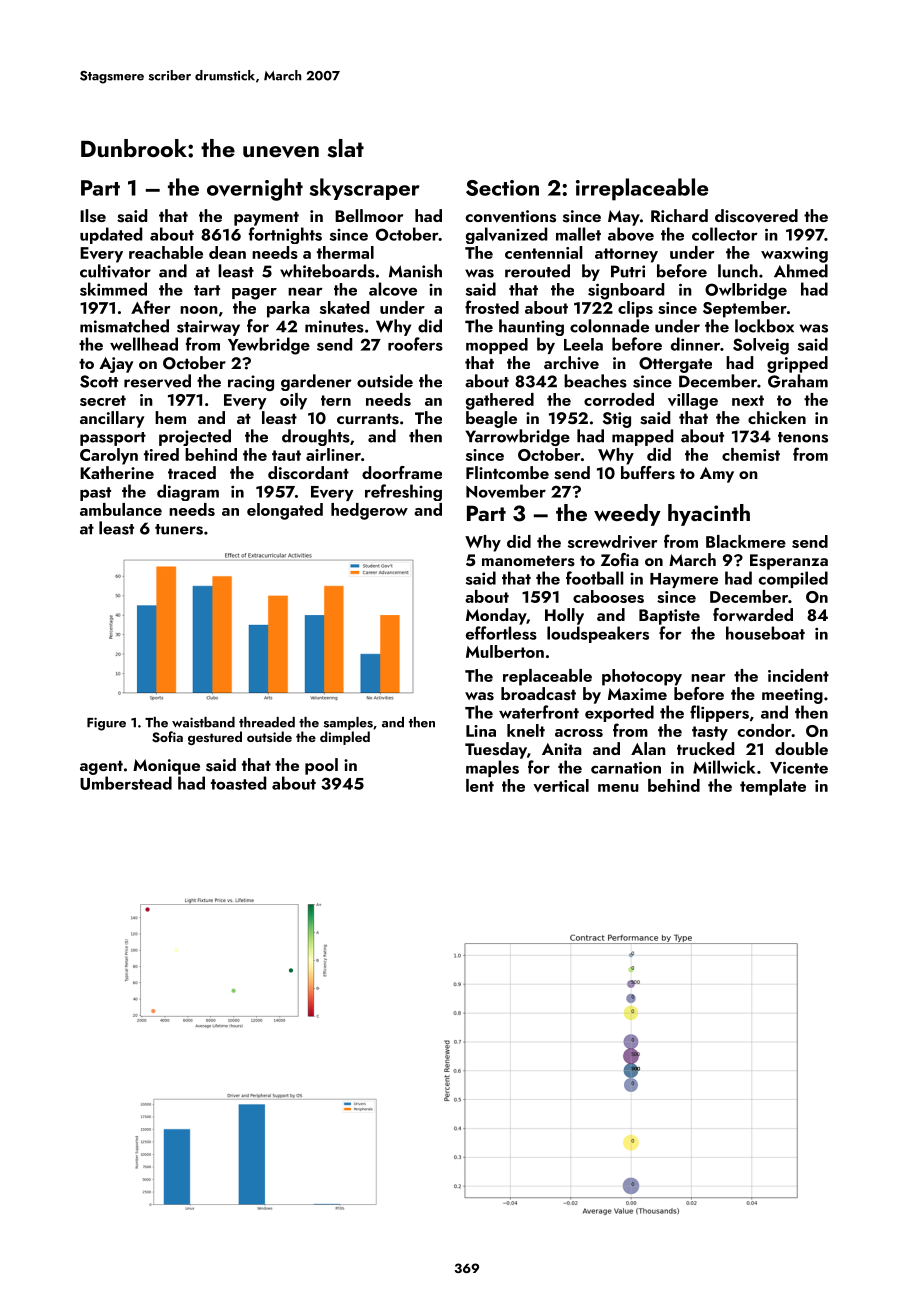 The height and width of the screenshot is (1316, 908). Describe the element at coordinates (608, 596) in the screenshot. I see `cabooses` at that location.
